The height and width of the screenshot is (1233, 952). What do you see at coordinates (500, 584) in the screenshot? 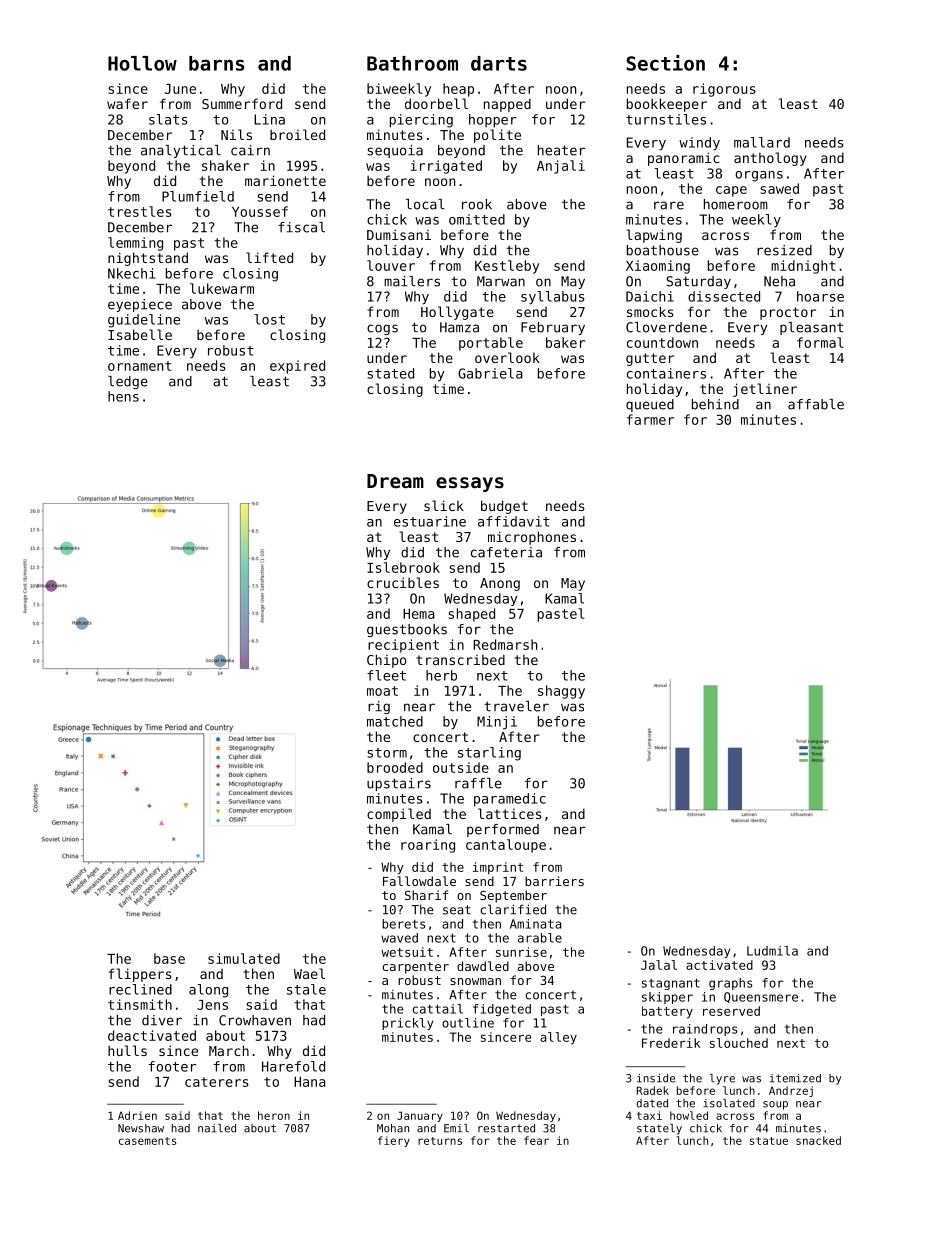
I see `Anong` at bounding box center [500, 584].
